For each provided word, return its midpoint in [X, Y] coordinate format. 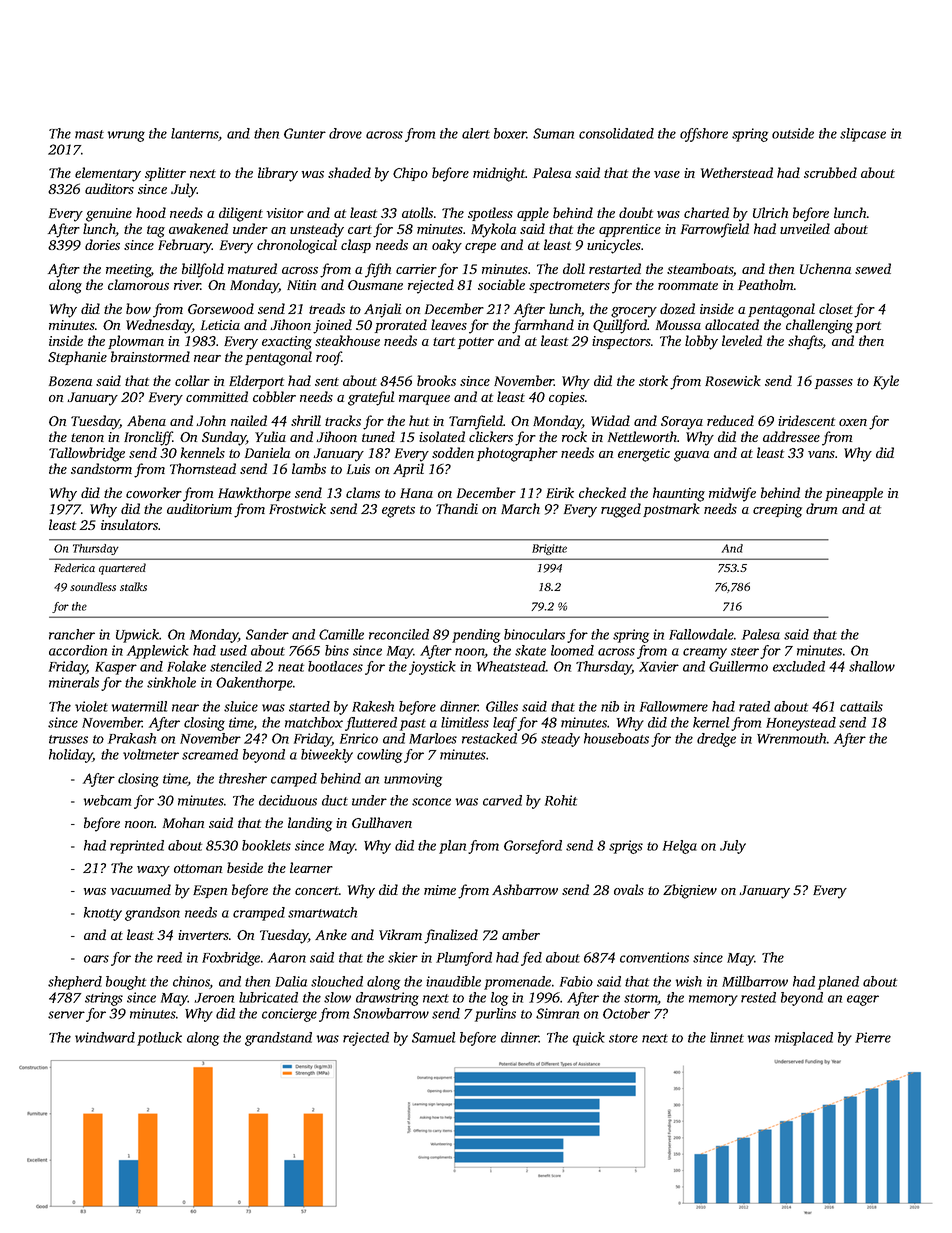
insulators [129, 524]
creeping [777, 511]
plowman [136, 342]
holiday [71, 756]
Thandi [457, 508]
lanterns [194, 133]
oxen [853, 422]
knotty [103, 914]
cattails [861, 706]
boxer [510, 133]
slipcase [863, 135]
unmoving [413, 780]
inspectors [621, 342]
